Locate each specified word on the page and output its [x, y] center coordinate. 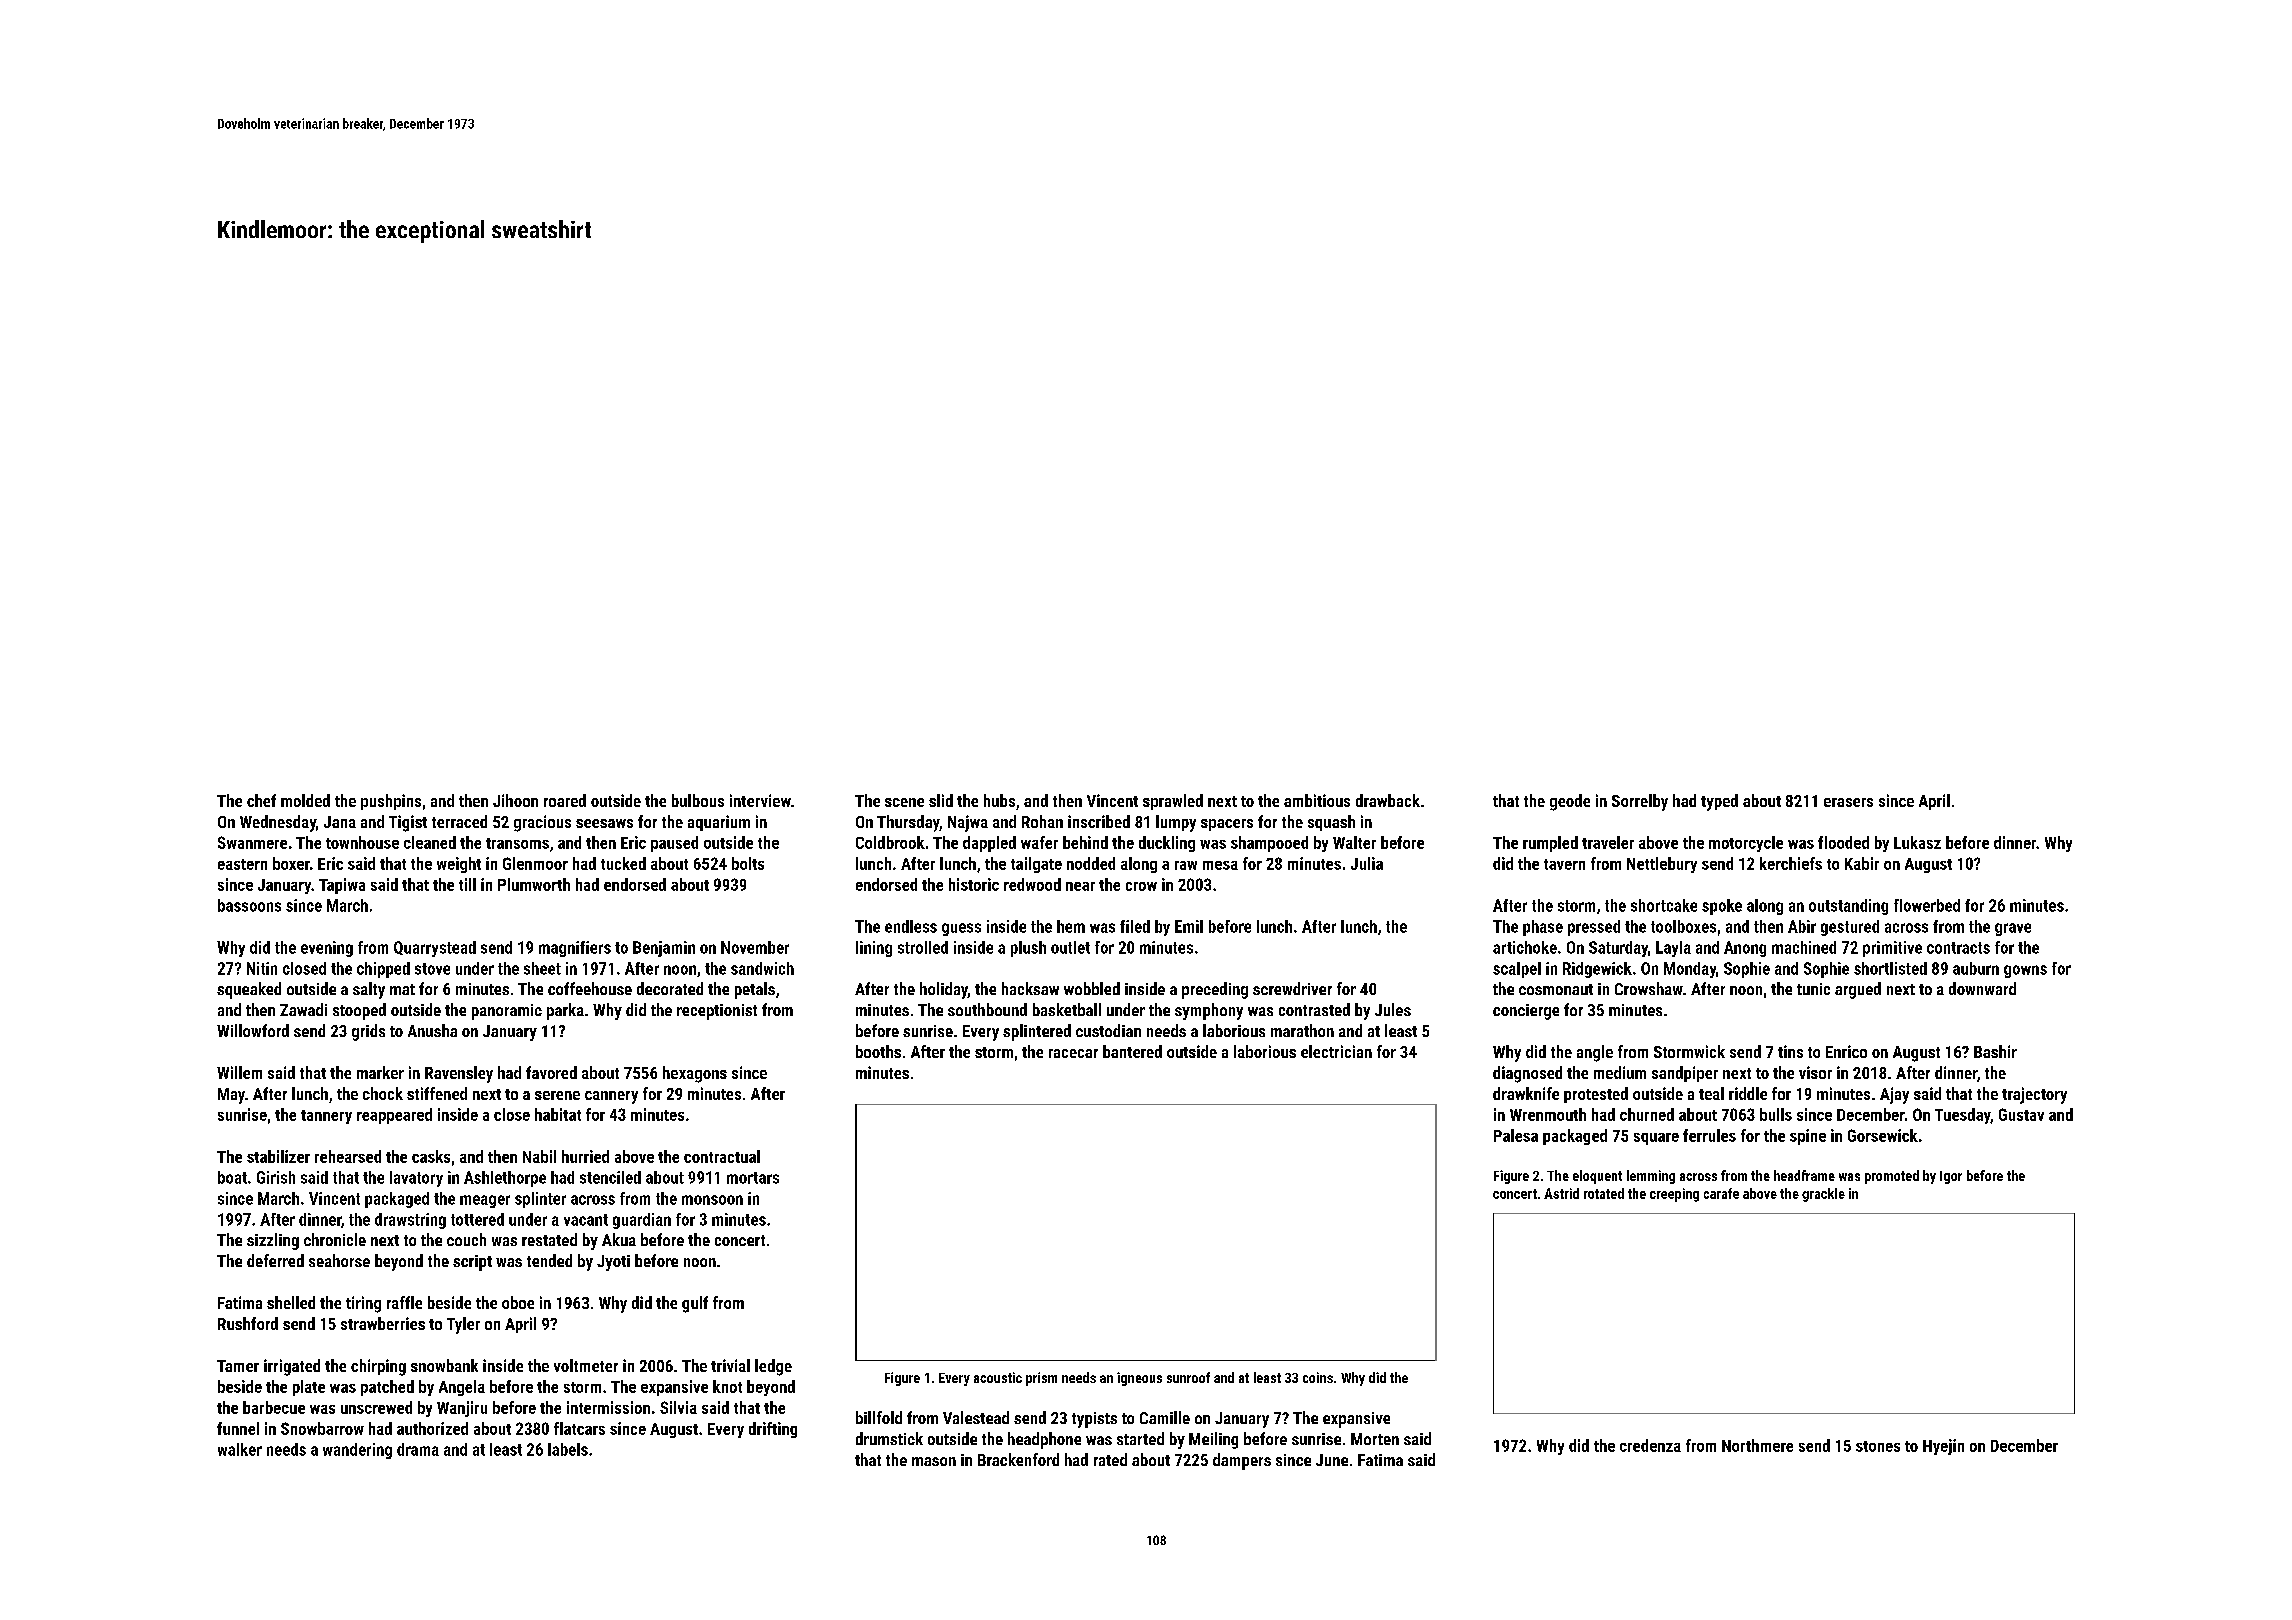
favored [551, 1072]
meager [485, 1201]
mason [934, 1461]
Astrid [1561, 1193]
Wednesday [278, 823]
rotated [1604, 1193]
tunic [1813, 989]
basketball [1067, 1009]
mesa [1220, 865]
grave [2013, 929]
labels [568, 1449]
